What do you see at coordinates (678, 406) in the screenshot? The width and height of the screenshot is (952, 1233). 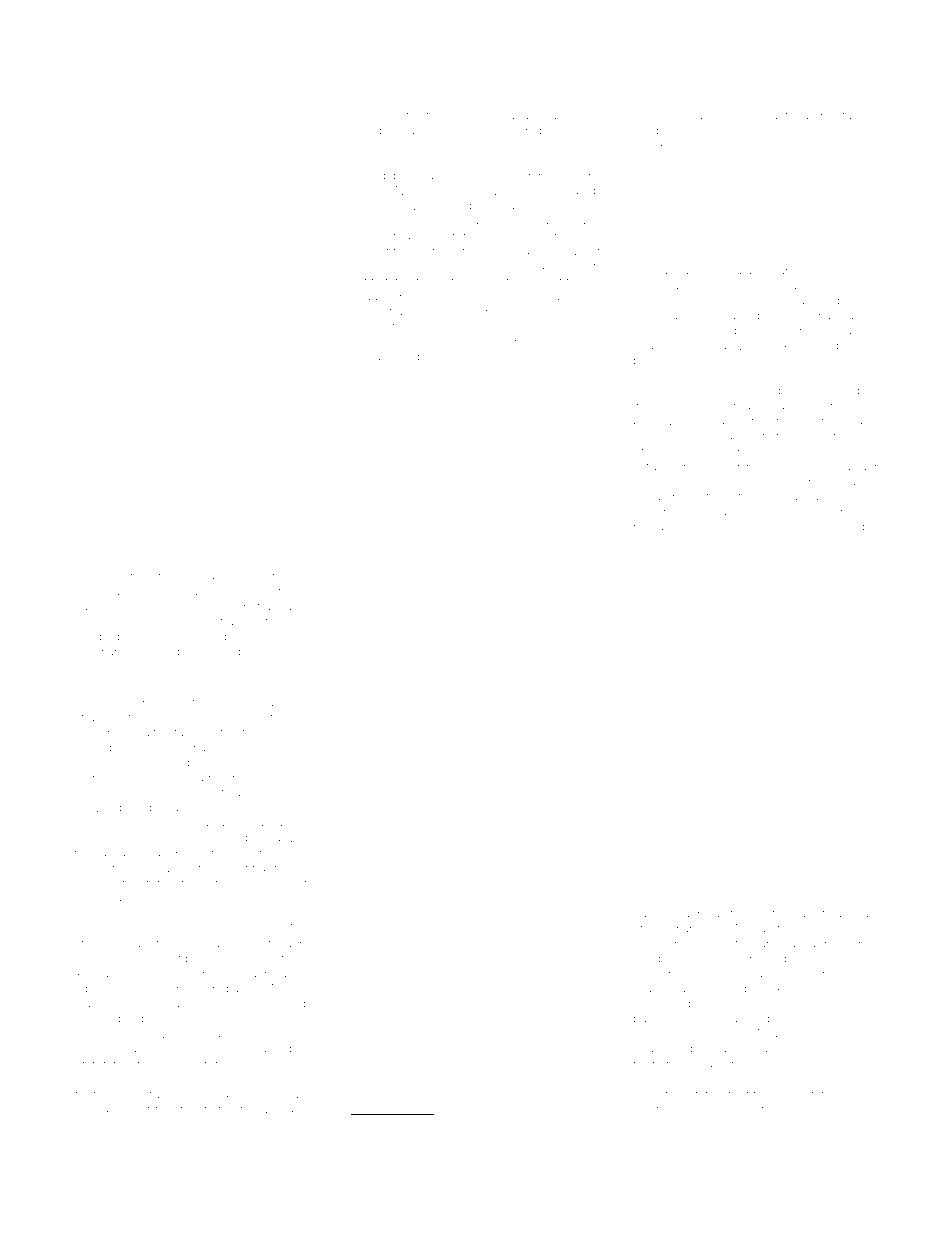 I see `Galina` at bounding box center [678, 406].
